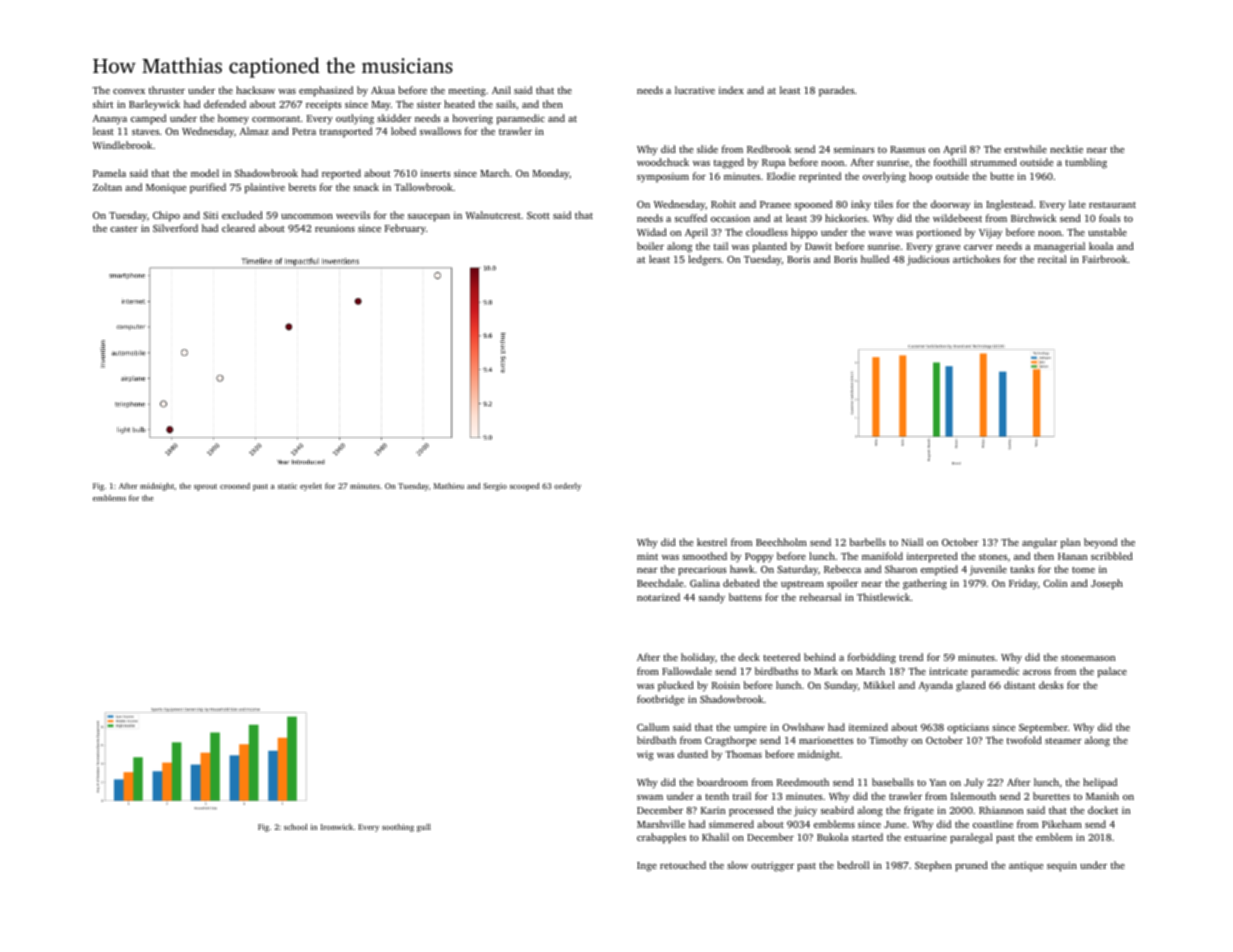 The width and height of the screenshot is (1233, 952). Describe the element at coordinates (235, 486) in the screenshot. I see `crooned` at that location.
